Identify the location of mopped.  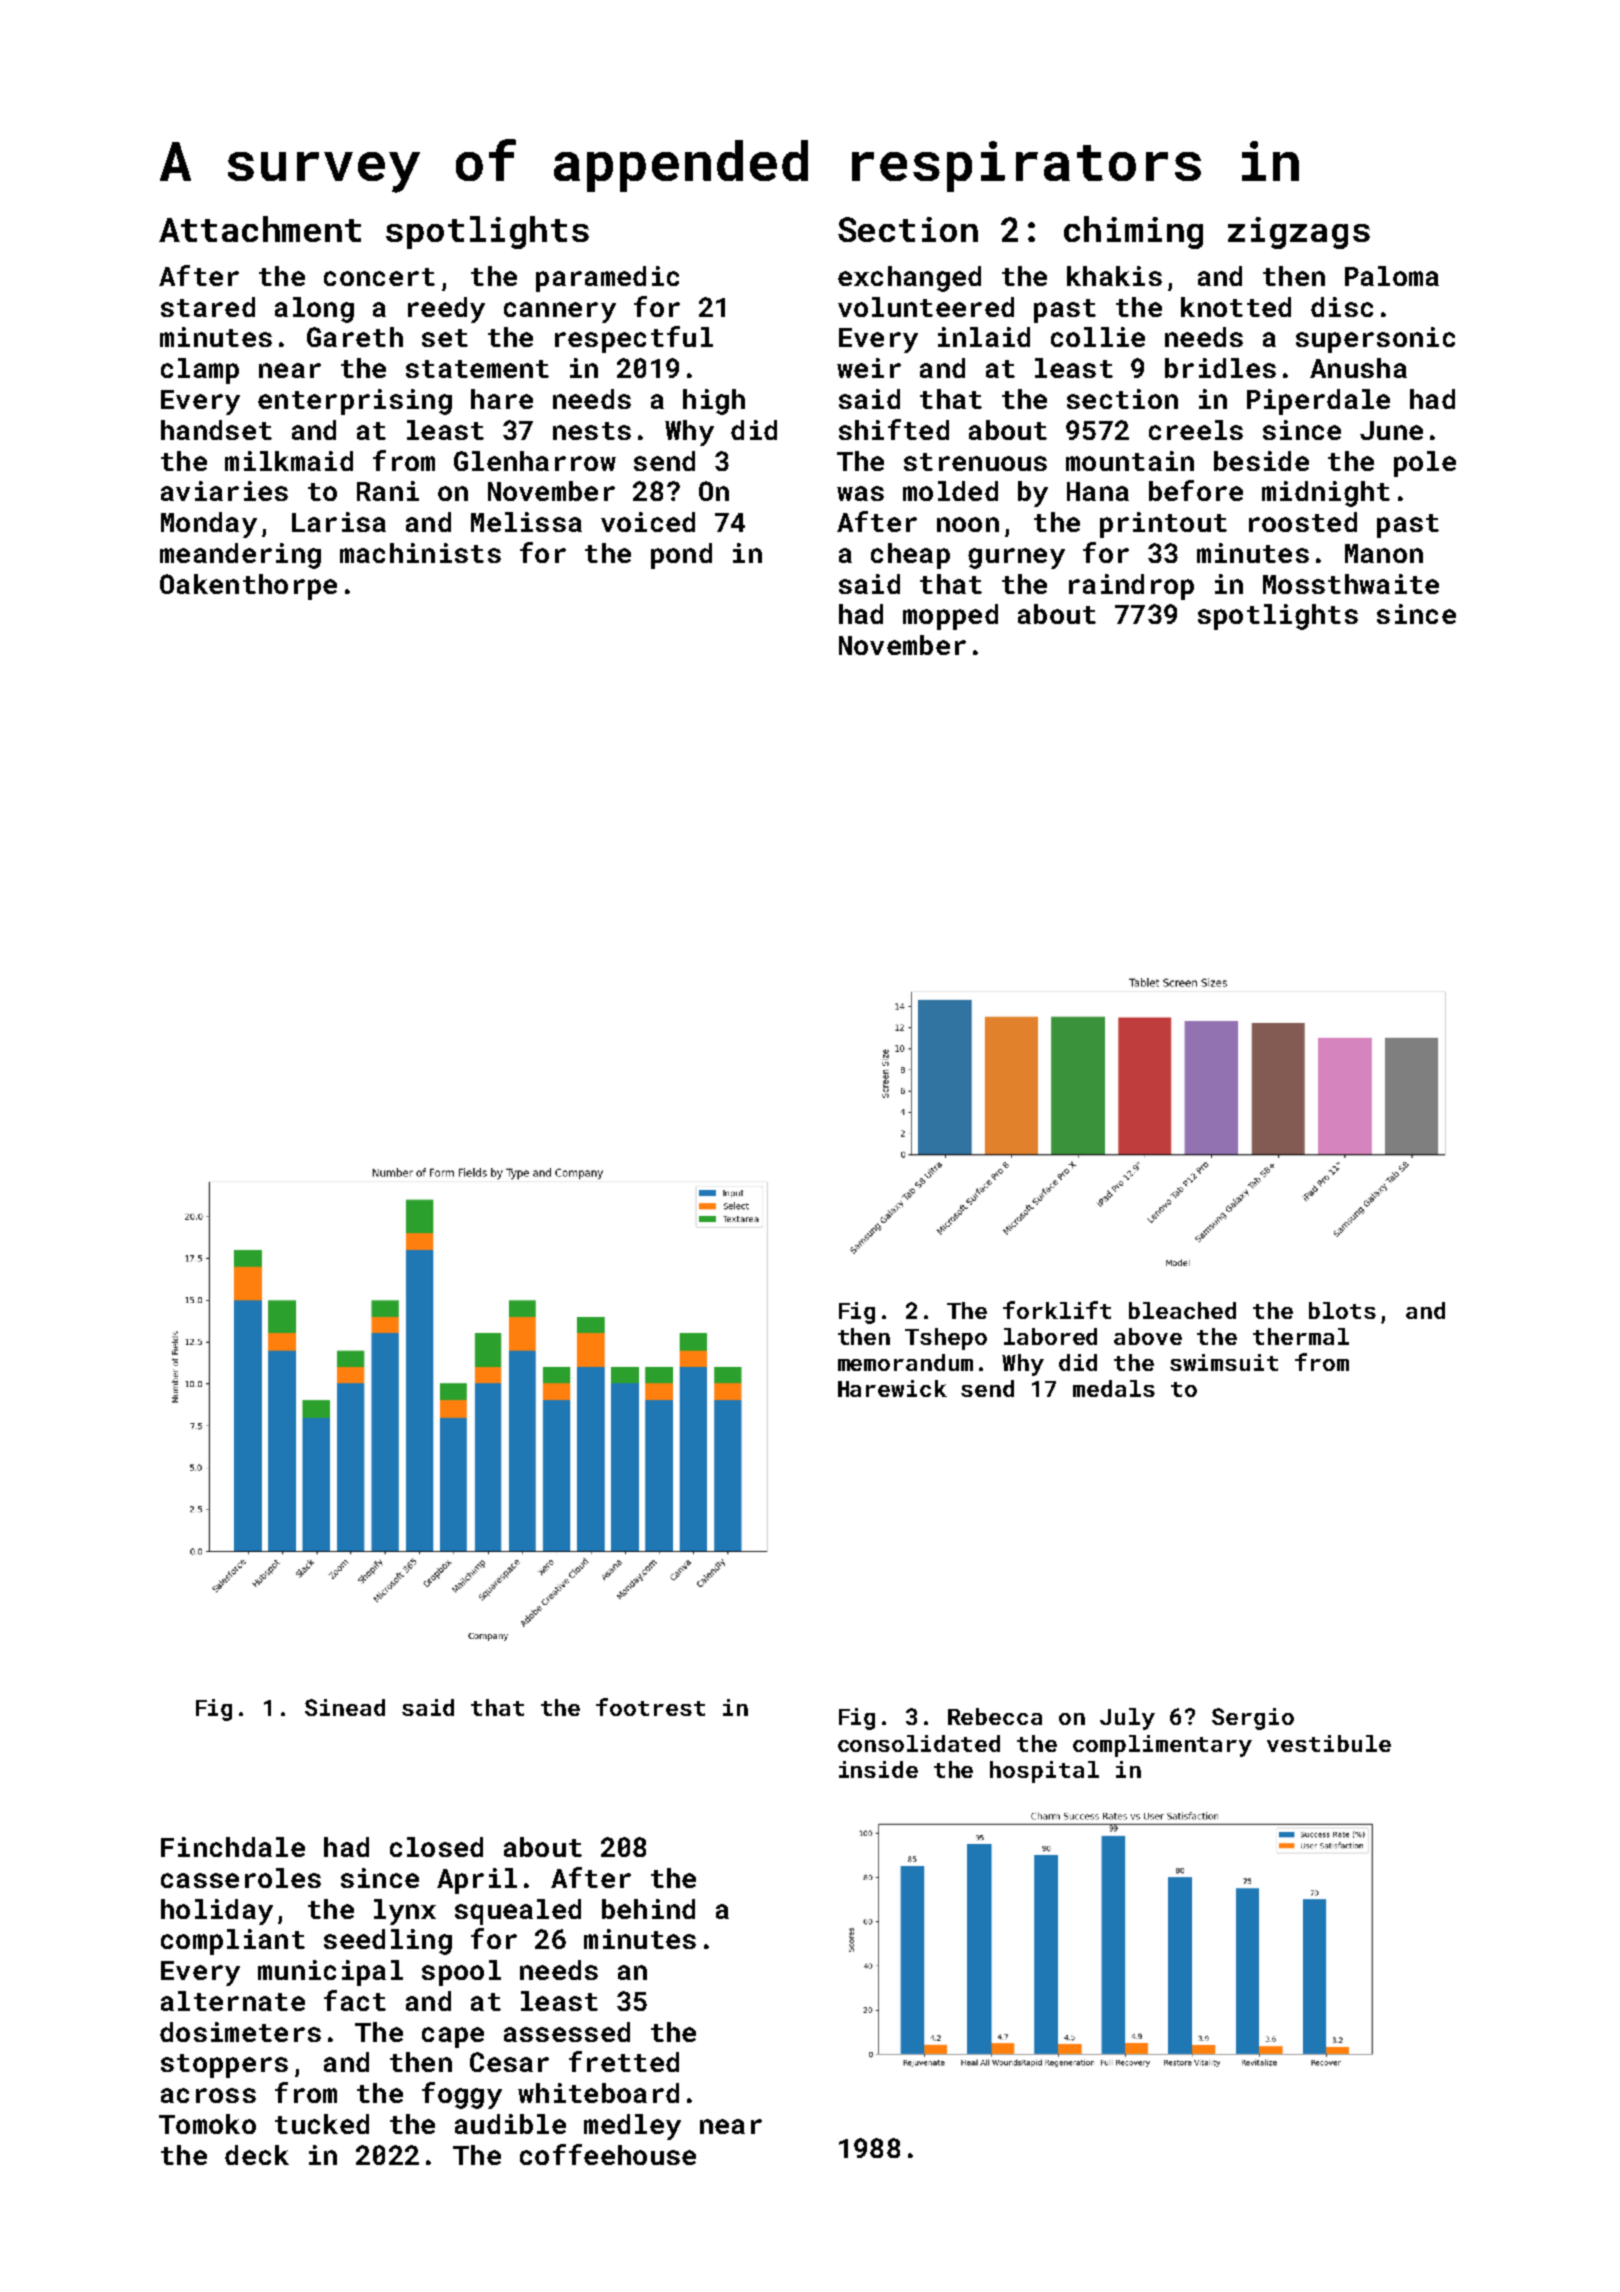
(950, 617).
